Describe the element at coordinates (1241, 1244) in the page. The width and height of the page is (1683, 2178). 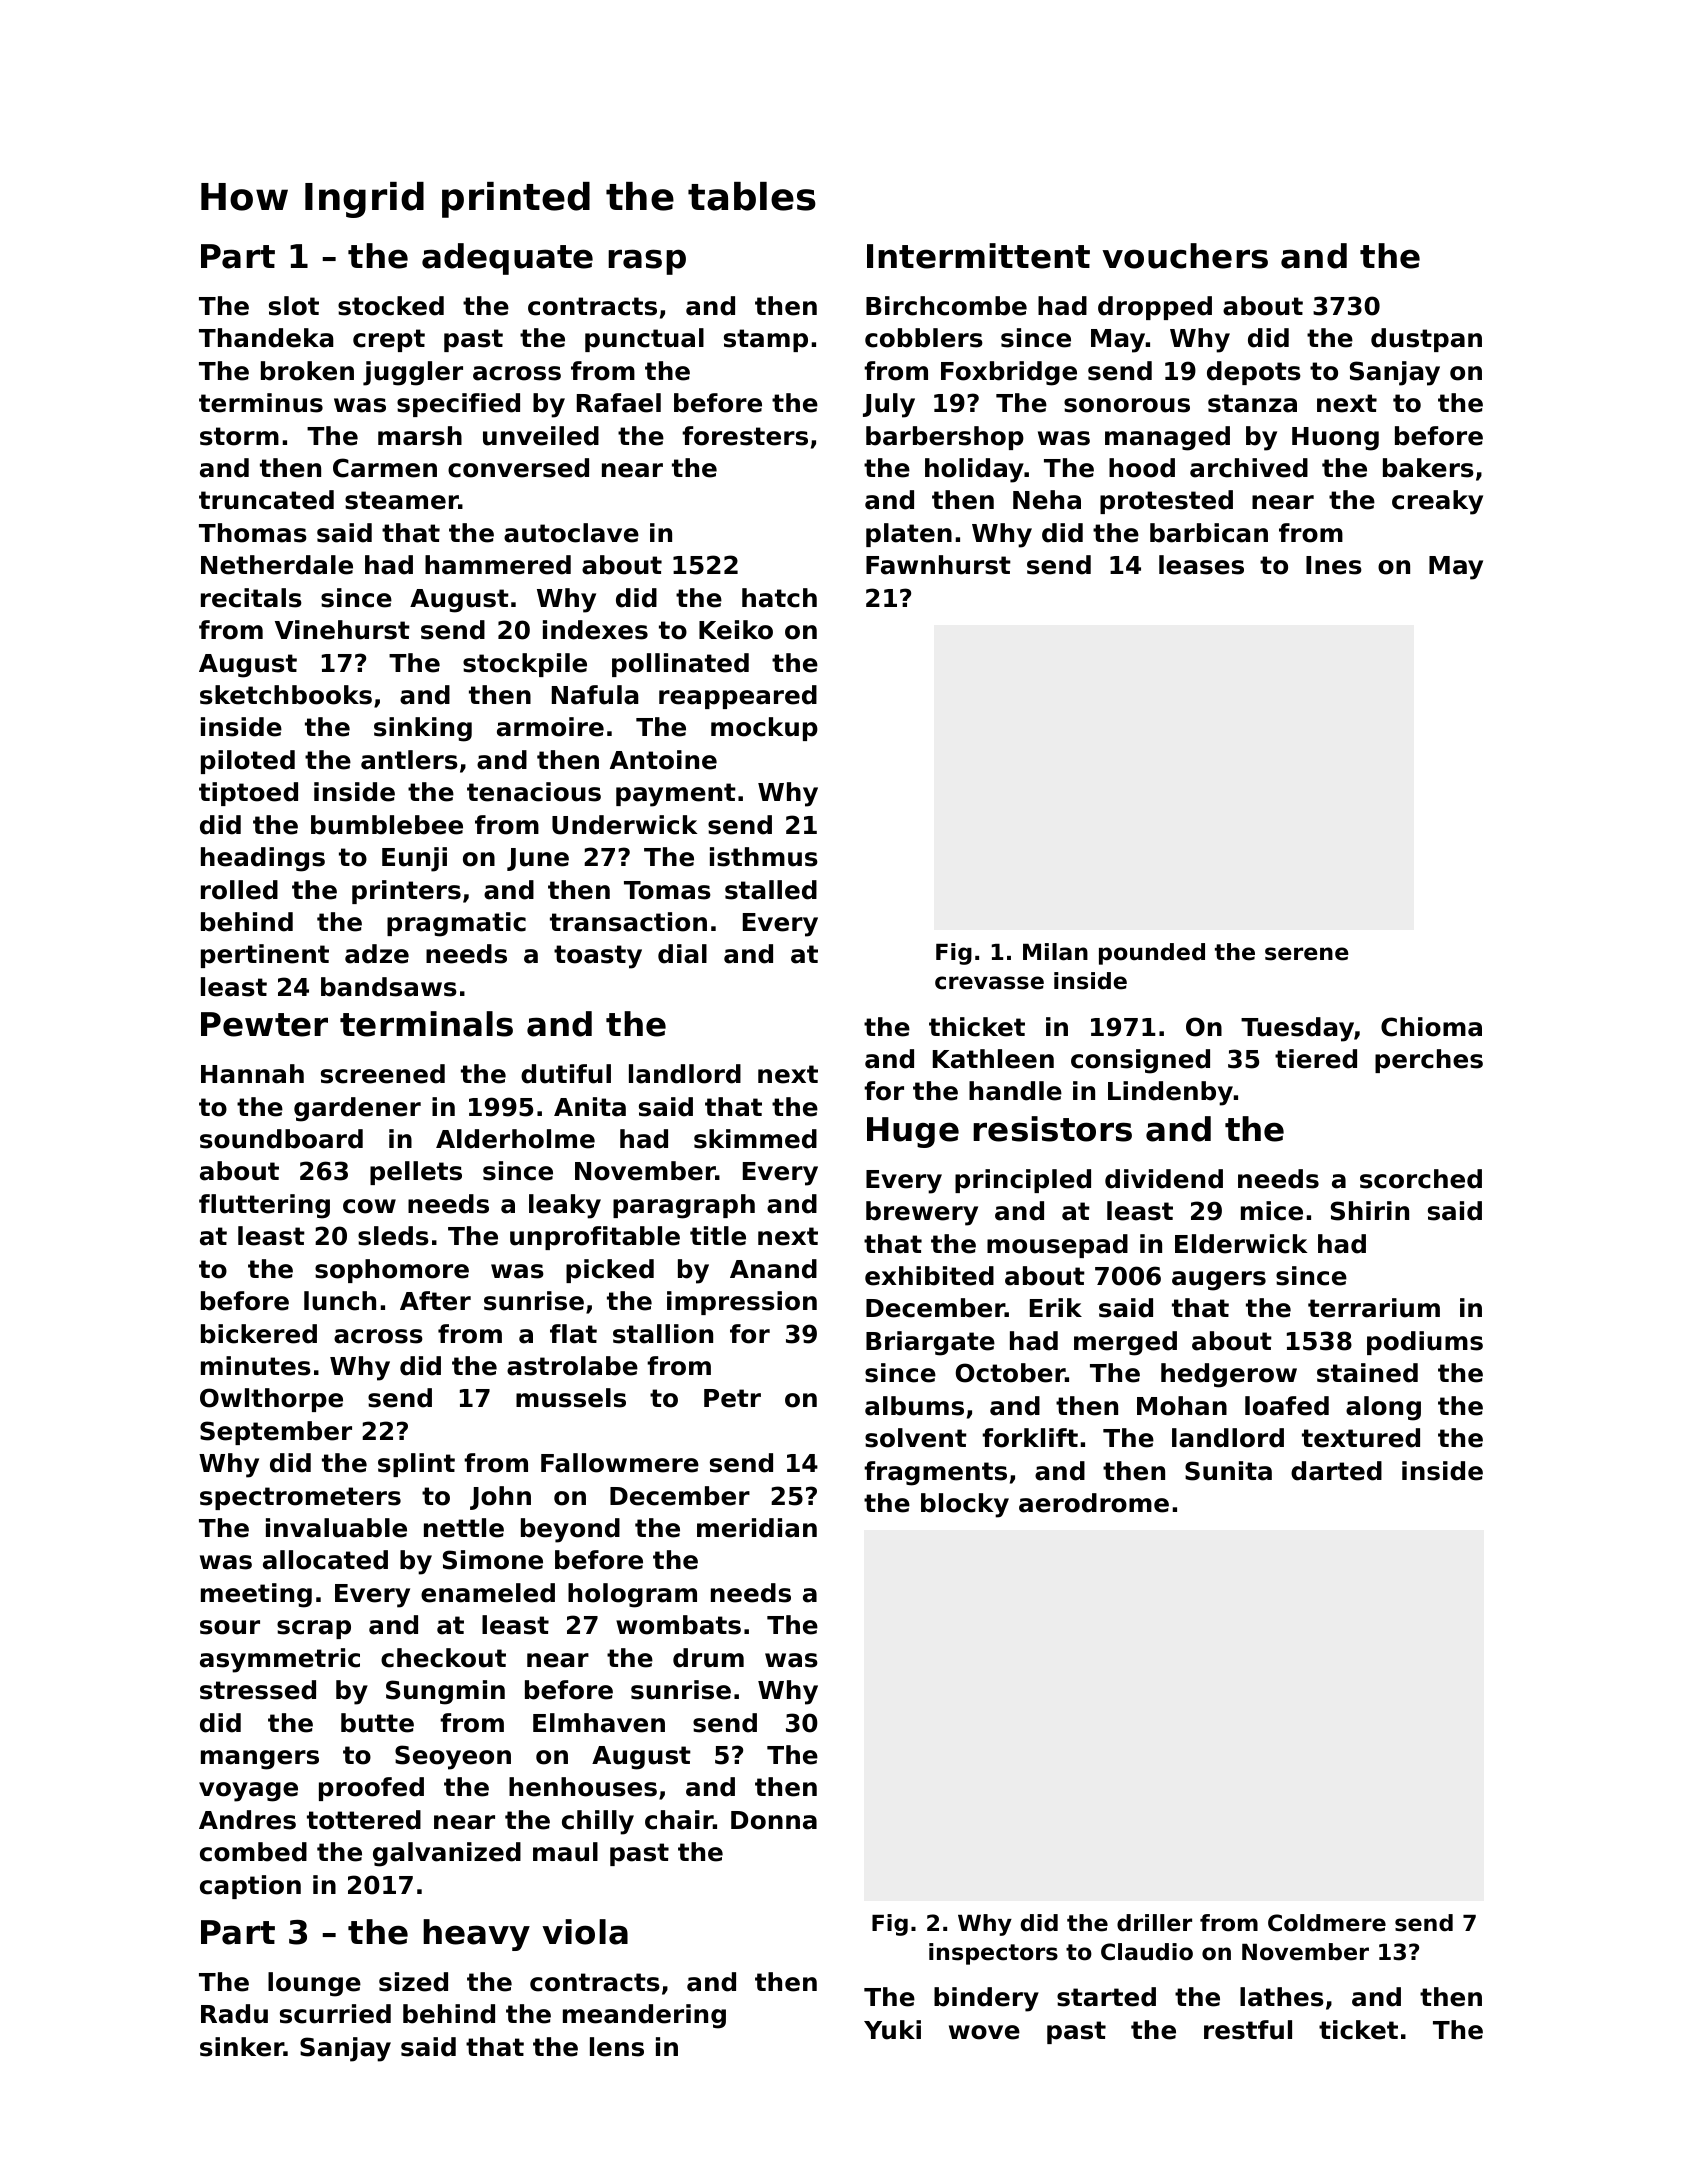
I see `Elderwick` at that location.
